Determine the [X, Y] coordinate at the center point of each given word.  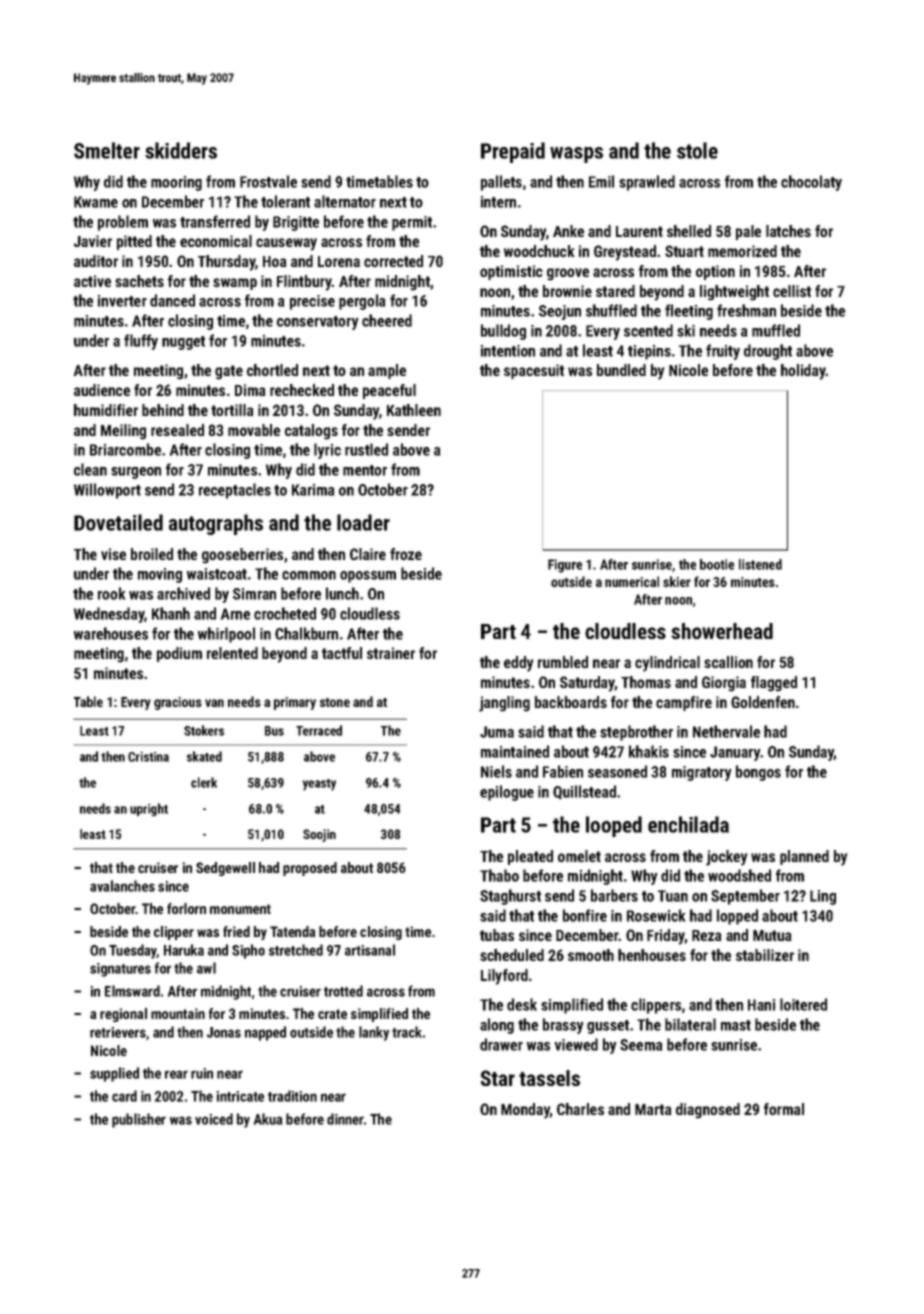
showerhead [722, 631]
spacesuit [534, 371]
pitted [134, 242]
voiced [214, 1119]
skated [204, 756]
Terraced [319, 730]
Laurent [639, 231]
